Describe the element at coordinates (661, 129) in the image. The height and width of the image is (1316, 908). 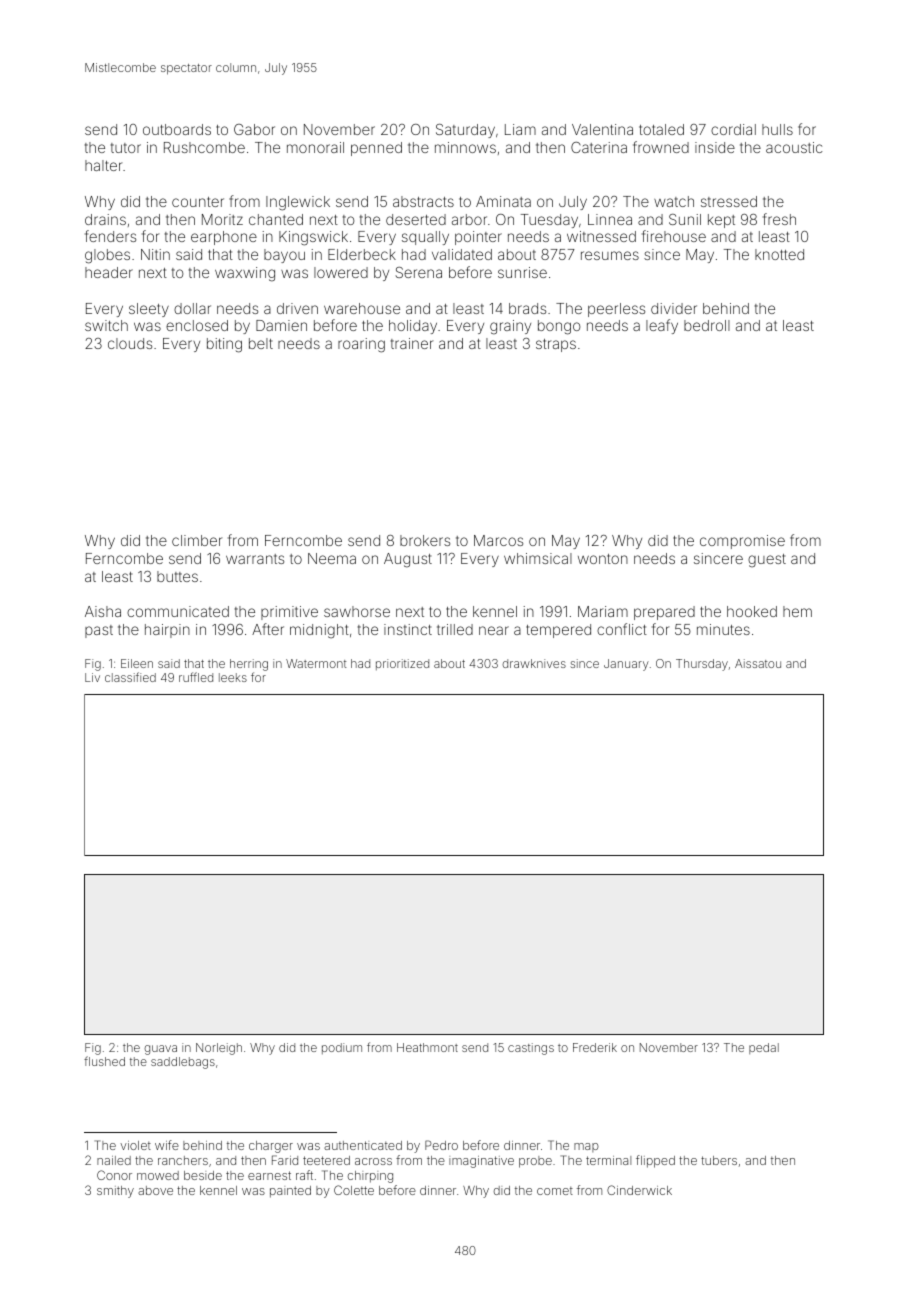
I see `totaled` at that location.
